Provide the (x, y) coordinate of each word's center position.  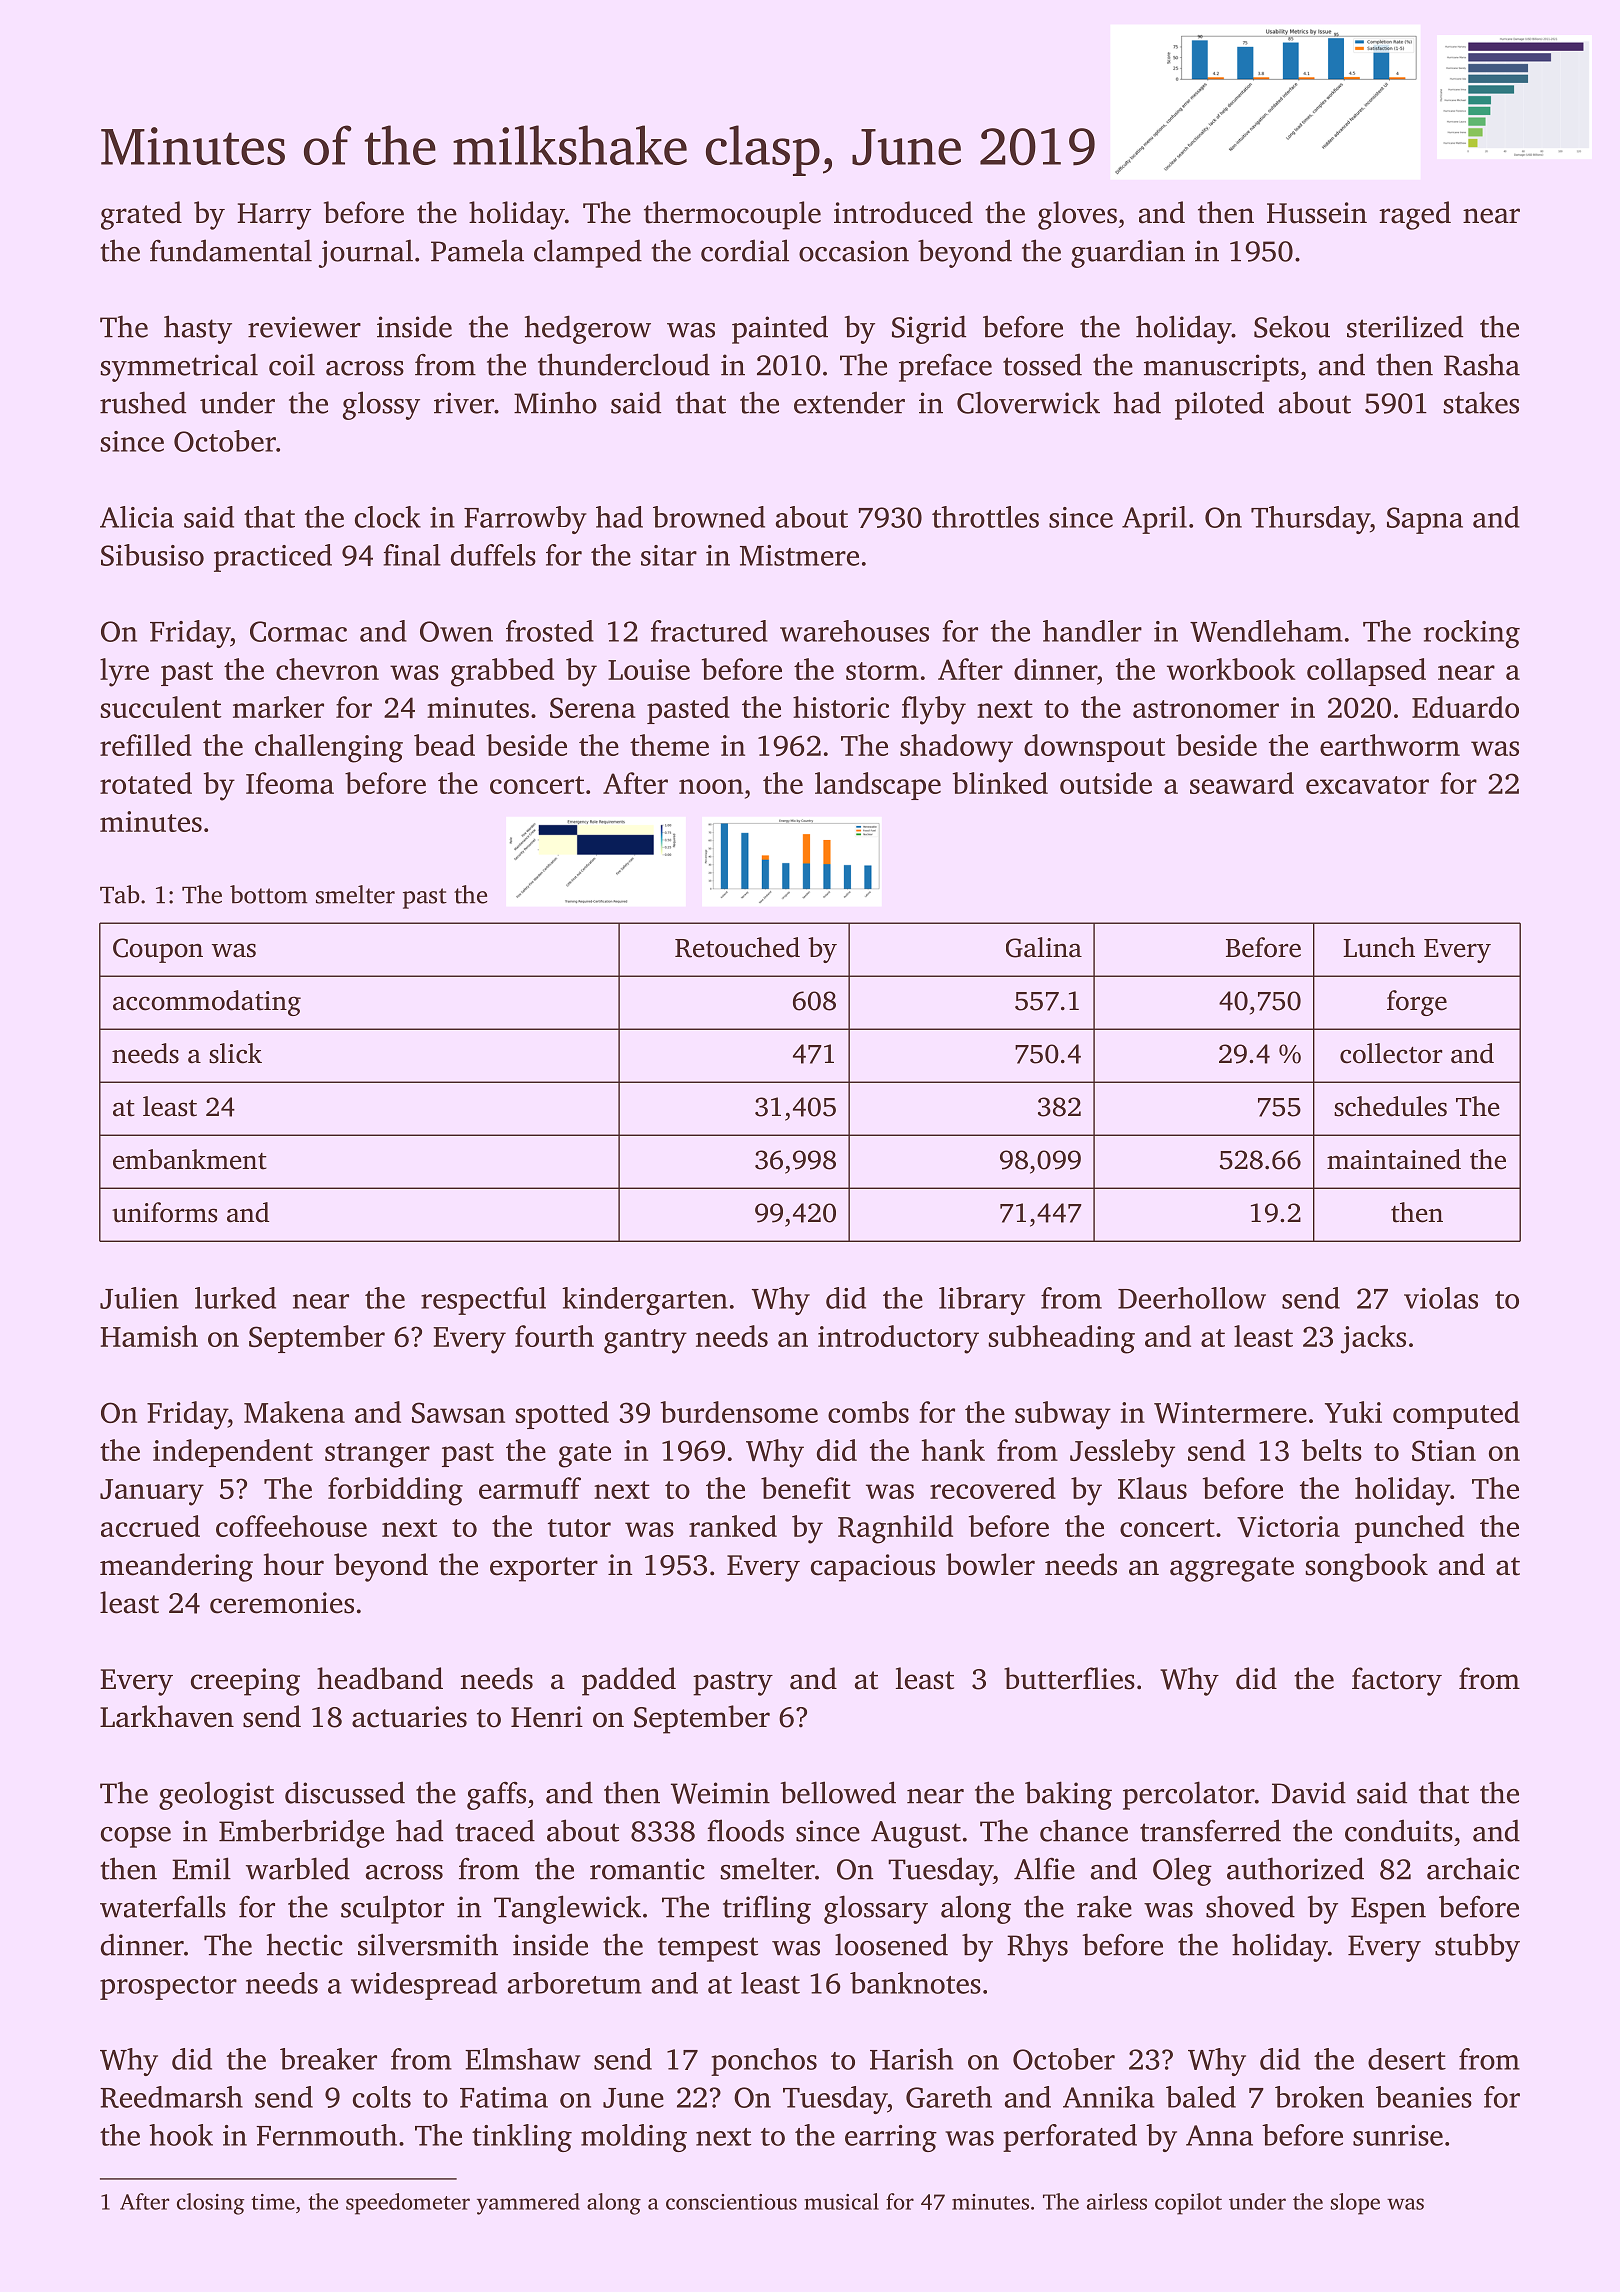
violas (1441, 1298)
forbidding (395, 1491)
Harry (274, 216)
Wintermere (1230, 1412)
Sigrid (929, 329)
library (982, 1301)
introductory (898, 1339)
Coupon (158, 950)
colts (382, 2097)
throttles (985, 517)
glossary (876, 1909)
